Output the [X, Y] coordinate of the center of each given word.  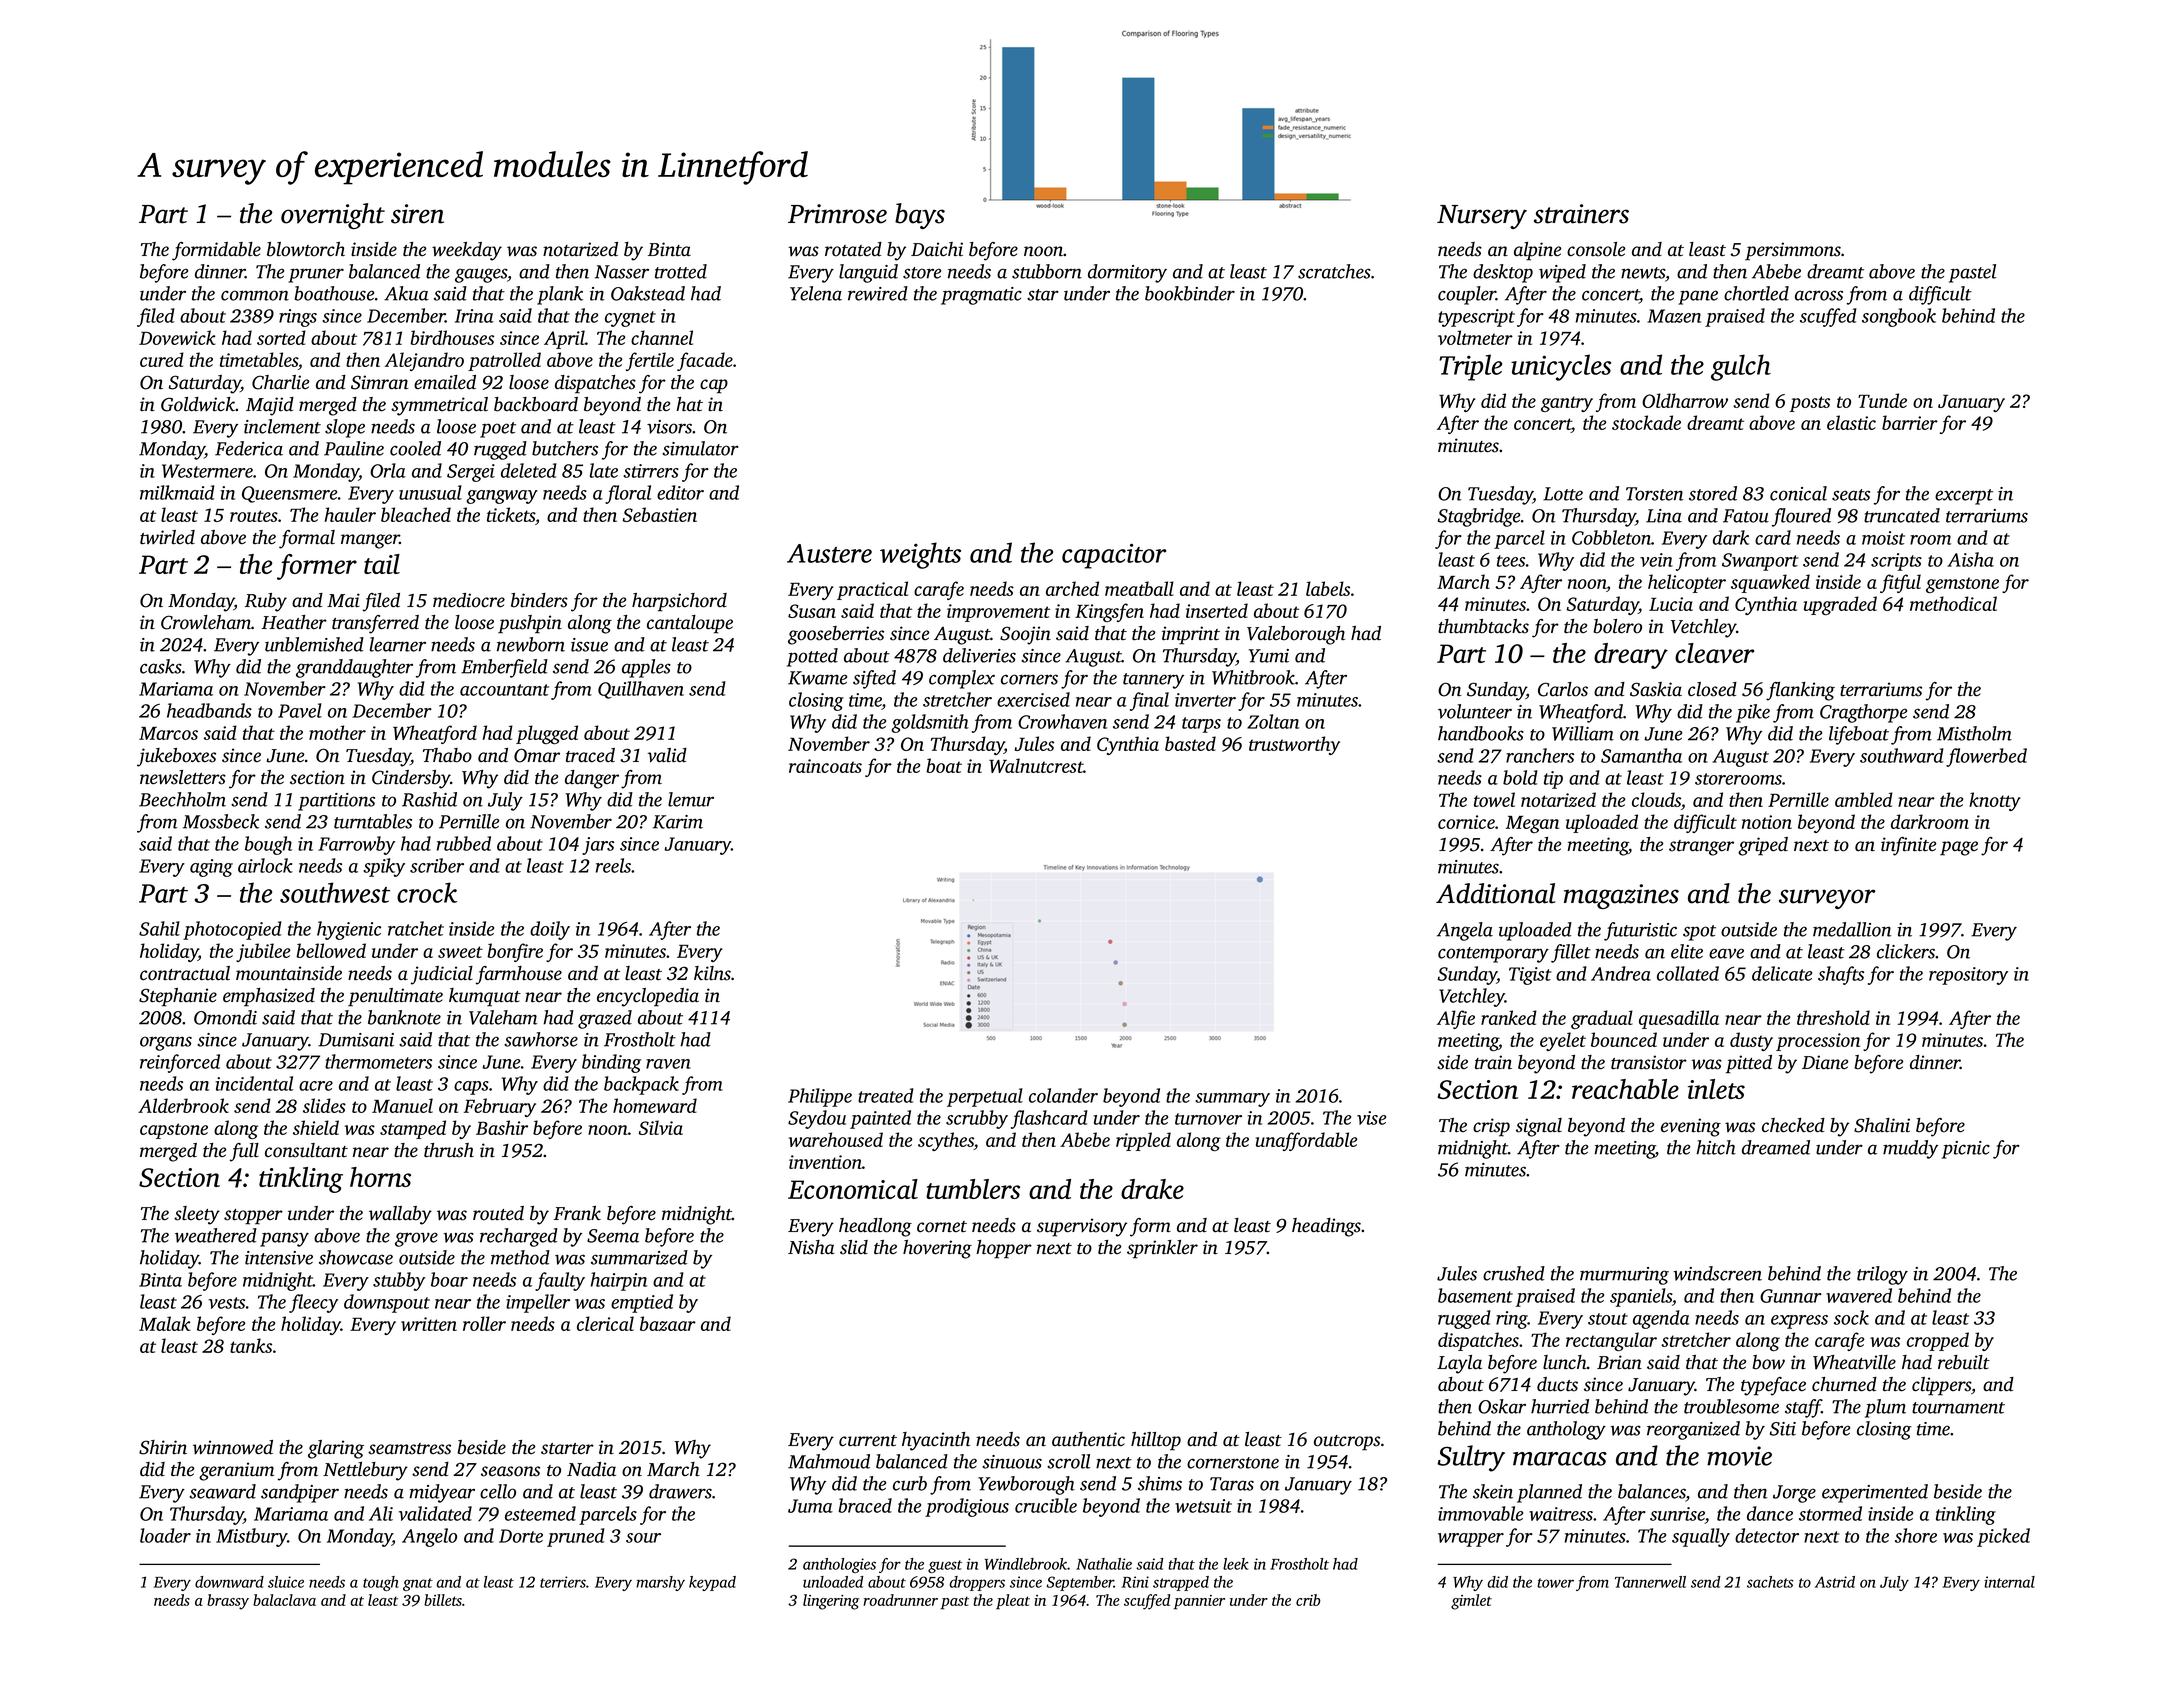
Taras [1232, 1484]
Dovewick [177, 337]
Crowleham [206, 622]
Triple [1470, 367]
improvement [998, 613]
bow [1768, 1362]
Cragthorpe [1863, 713]
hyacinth [936, 1441]
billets [443, 1600]
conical [1798, 493]
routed [498, 1213]
